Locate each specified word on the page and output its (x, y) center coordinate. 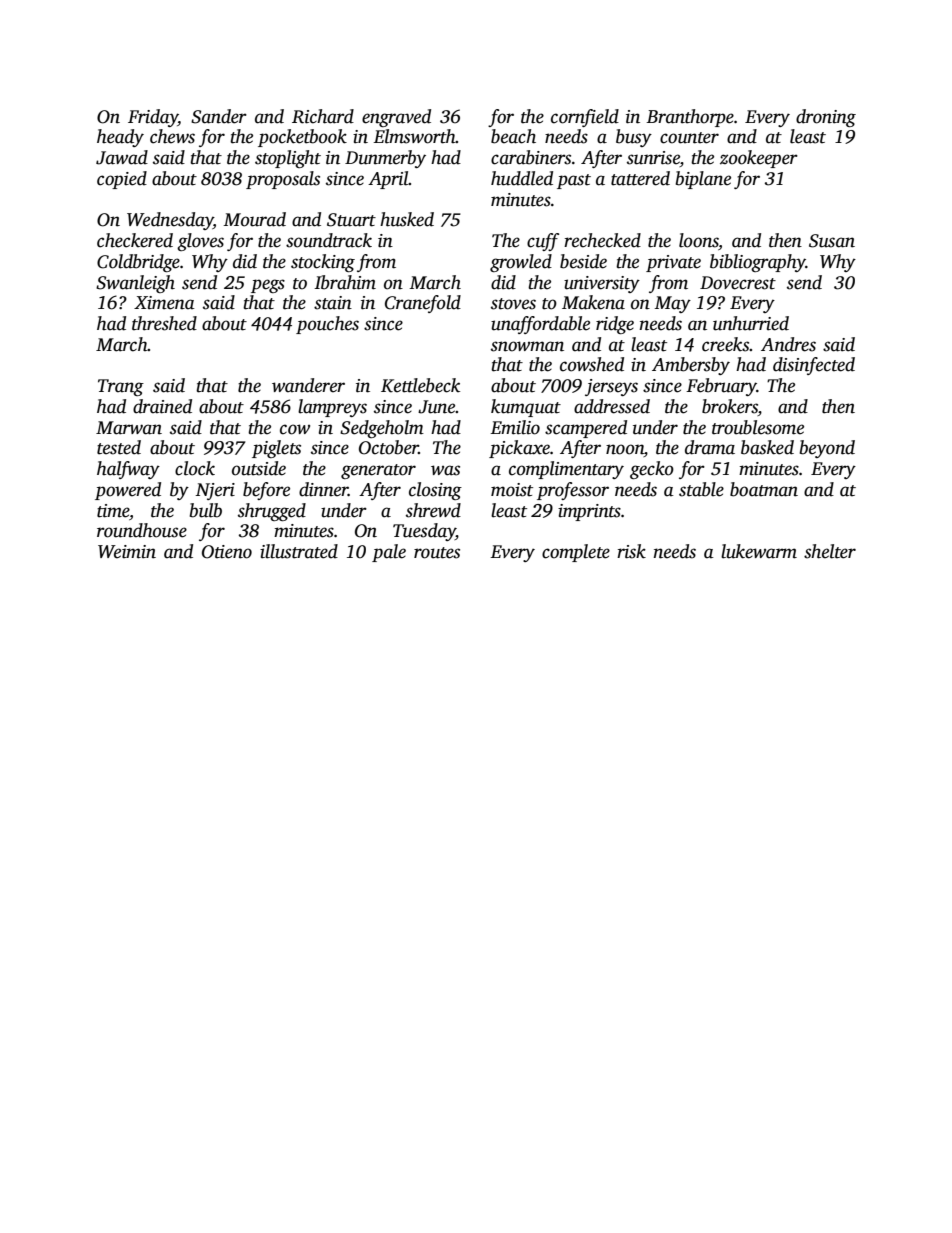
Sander (219, 116)
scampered (586, 429)
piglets (276, 449)
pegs (268, 286)
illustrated (299, 551)
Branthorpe (690, 118)
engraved (396, 118)
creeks (726, 344)
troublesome (758, 427)
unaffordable (540, 325)
